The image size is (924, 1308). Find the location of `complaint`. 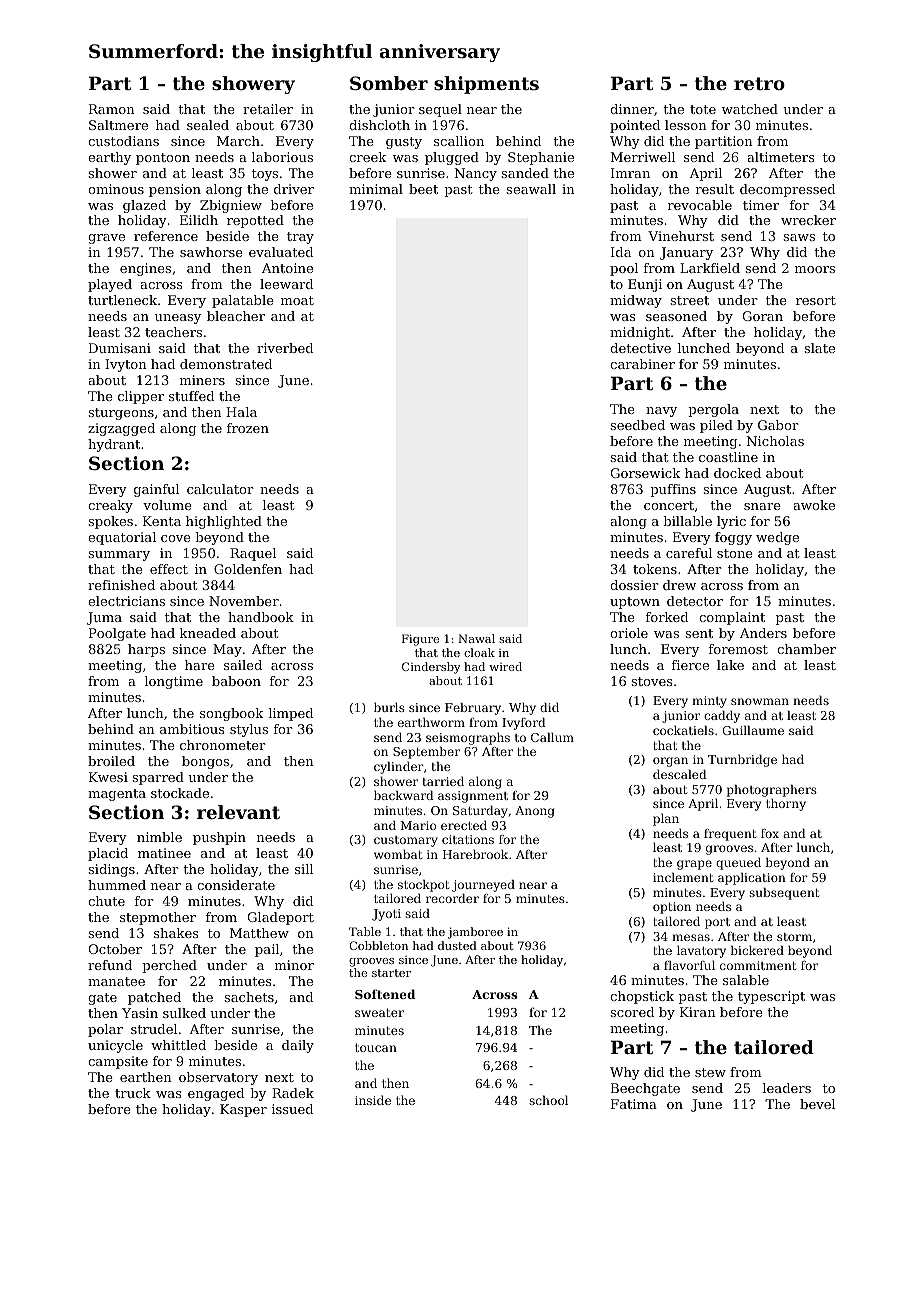

complaint is located at coordinates (732, 618).
